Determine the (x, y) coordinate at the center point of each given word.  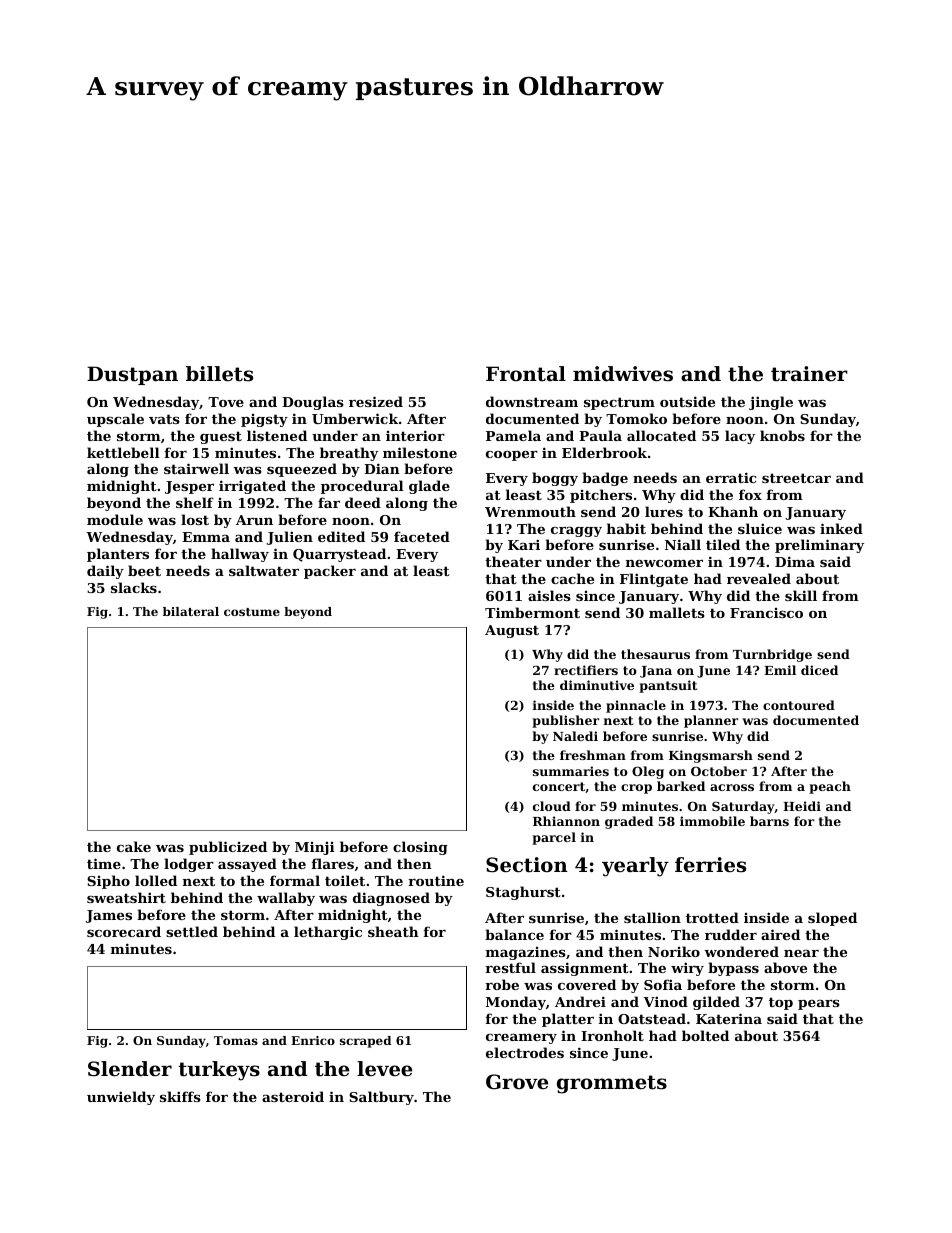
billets (219, 374)
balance (514, 934)
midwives (623, 374)
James (108, 916)
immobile (712, 821)
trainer (809, 374)
